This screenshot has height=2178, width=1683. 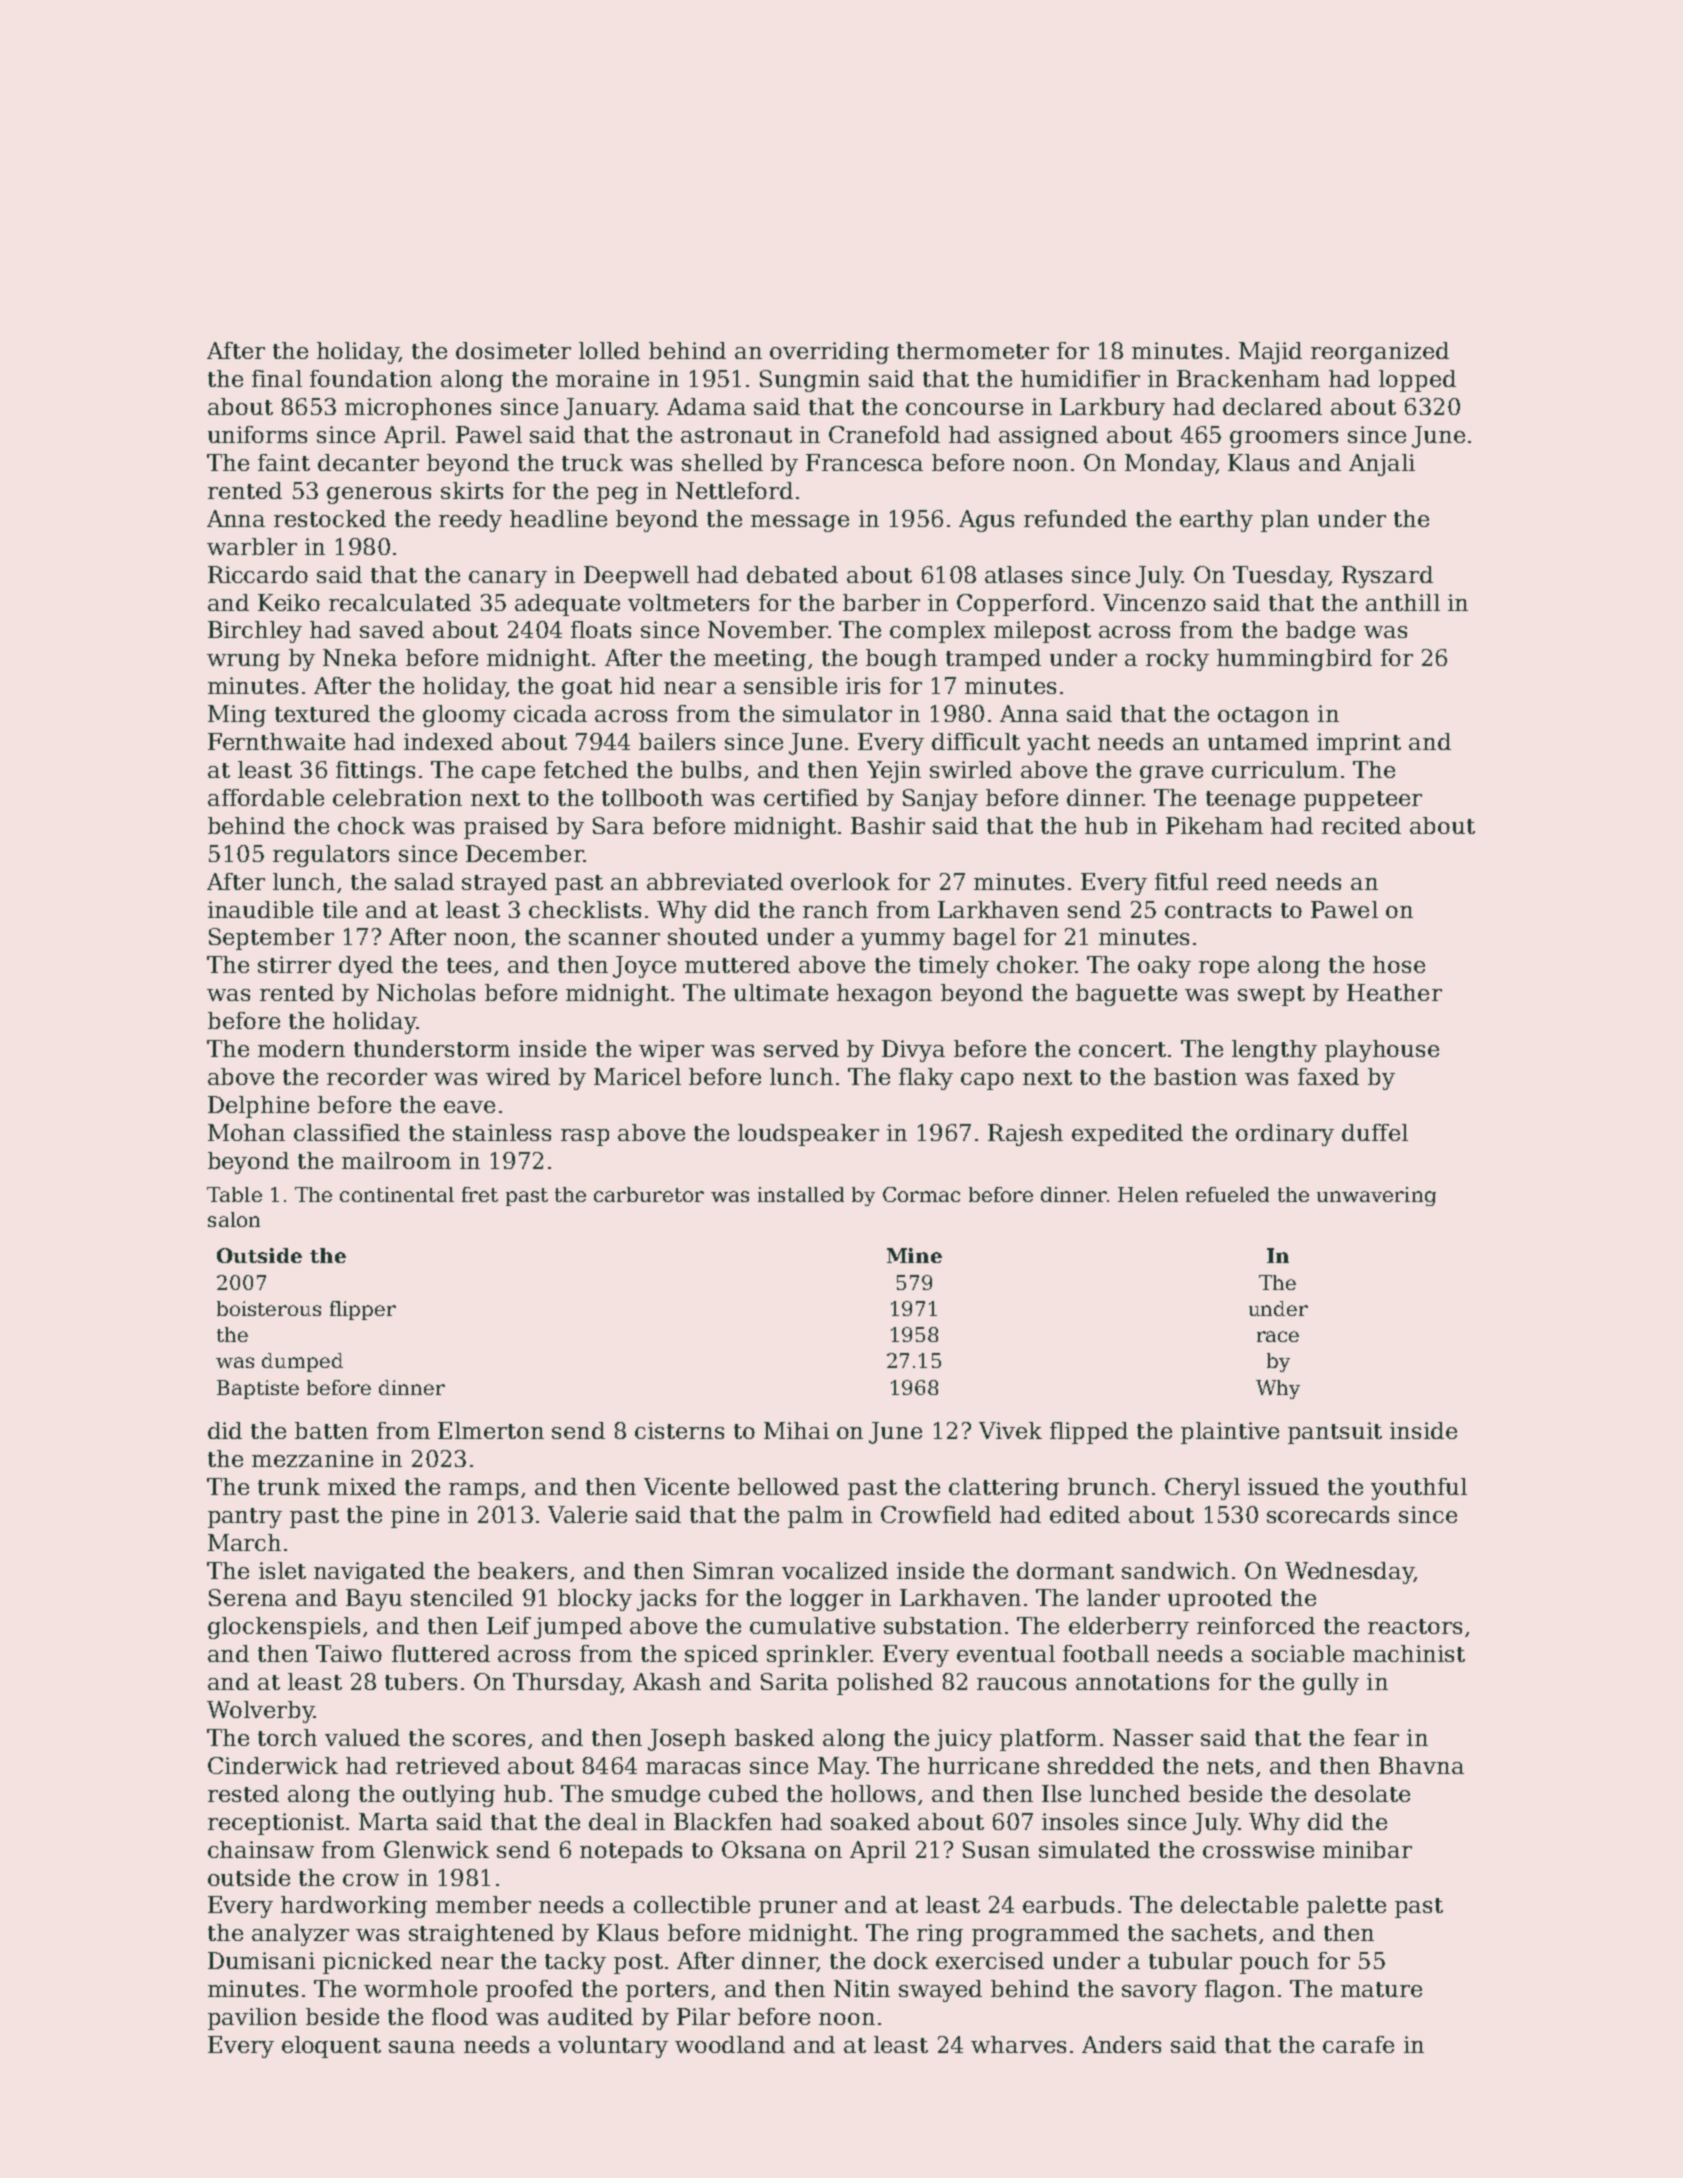 What do you see at coordinates (829, 353) in the screenshot?
I see `overriding` at bounding box center [829, 353].
